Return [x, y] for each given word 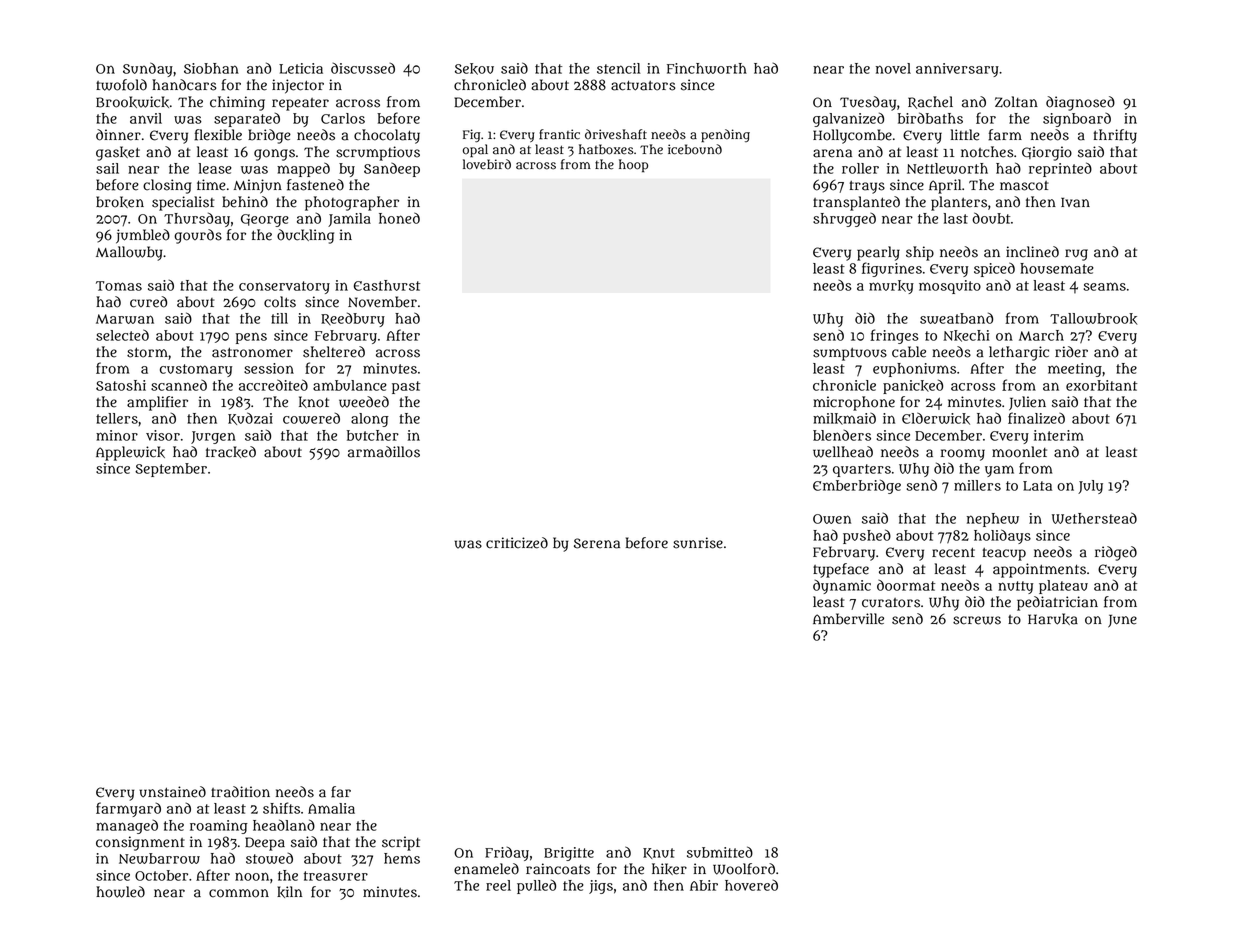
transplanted [856, 203]
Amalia [331, 808]
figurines [892, 269]
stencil [619, 68]
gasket [118, 153]
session [269, 368]
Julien [1027, 403]
